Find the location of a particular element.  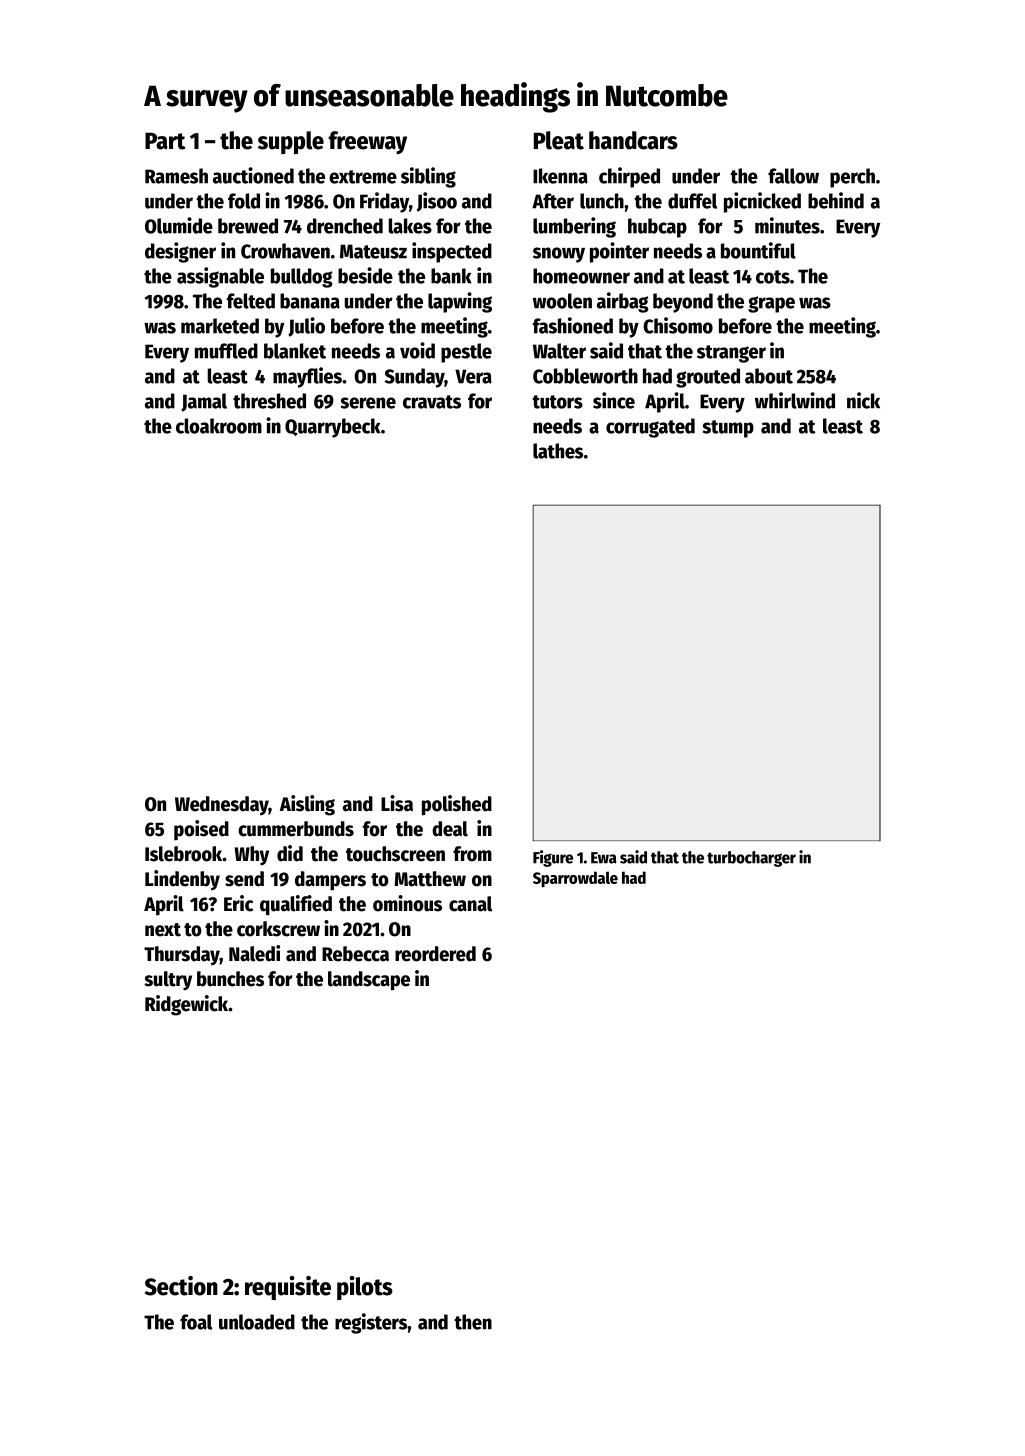

Quarrybeck is located at coordinates (333, 428).
